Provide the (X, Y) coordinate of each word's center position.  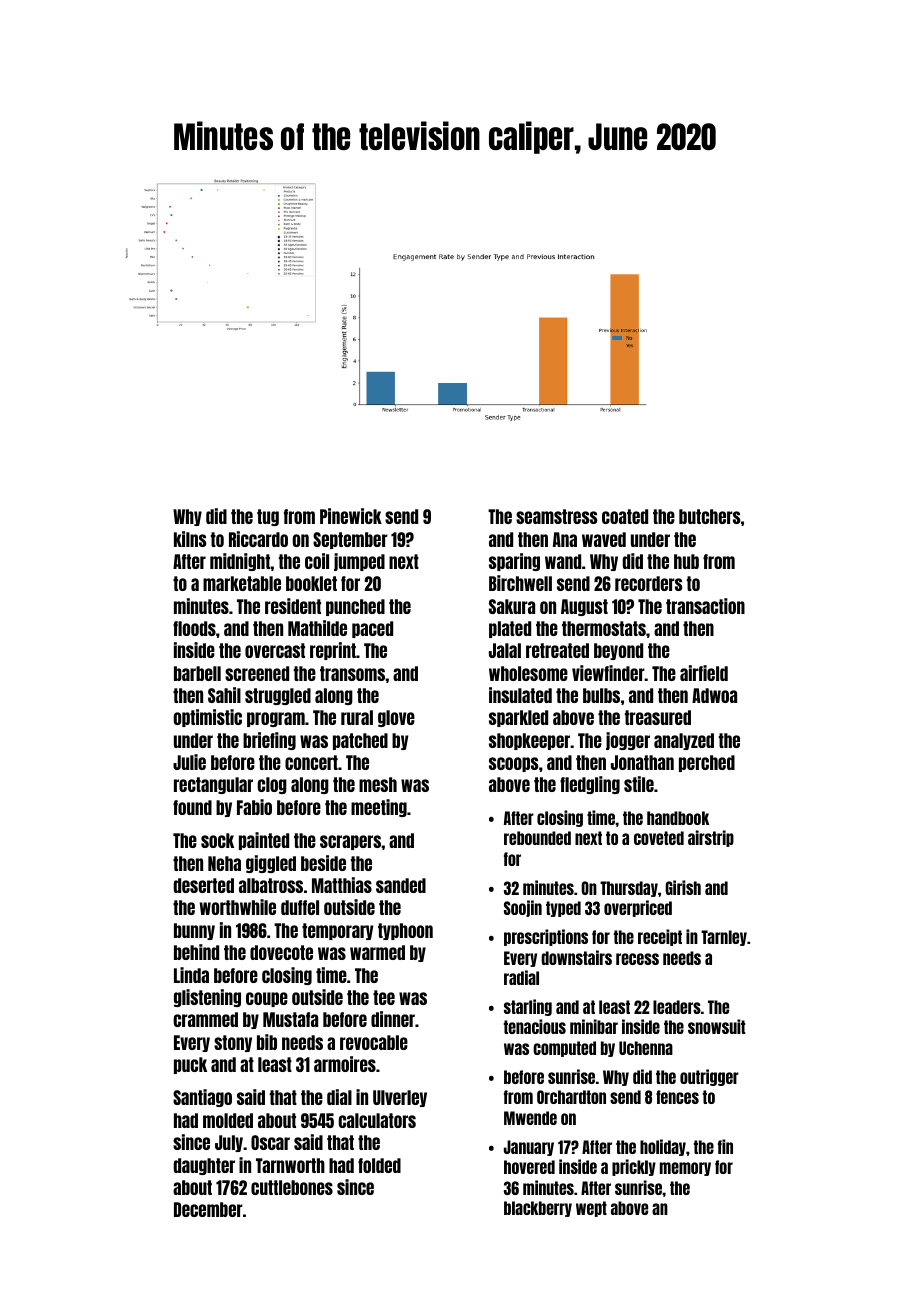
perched (707, 763)
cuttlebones (292, 1187)
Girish (683, 887)
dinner (393, 1019)
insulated (520, 695)
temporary (338, 931)
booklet (311, 583)
